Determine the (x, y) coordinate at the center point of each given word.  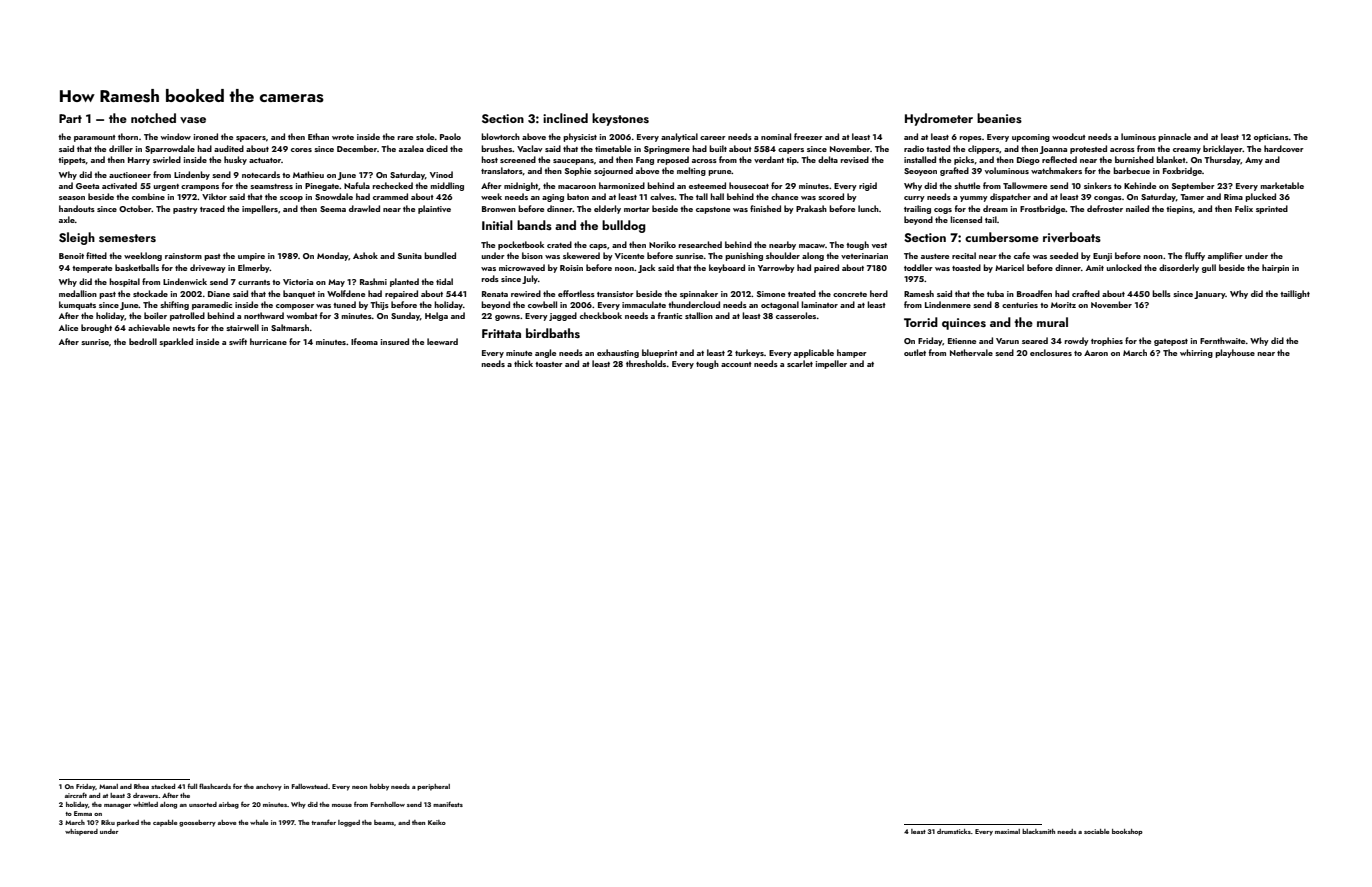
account (736, 364)
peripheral (433, 787)
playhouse (1235, 353)
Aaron (1096, 353)
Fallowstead (309, 786)
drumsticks (954, 831)
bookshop (1127, 832)
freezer (808, 136)
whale (259, 822)
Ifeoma (364, 341)
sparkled (176, 342)
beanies (999, 118)
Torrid (921, 322)
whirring (1196, 353)
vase (193, 120)
